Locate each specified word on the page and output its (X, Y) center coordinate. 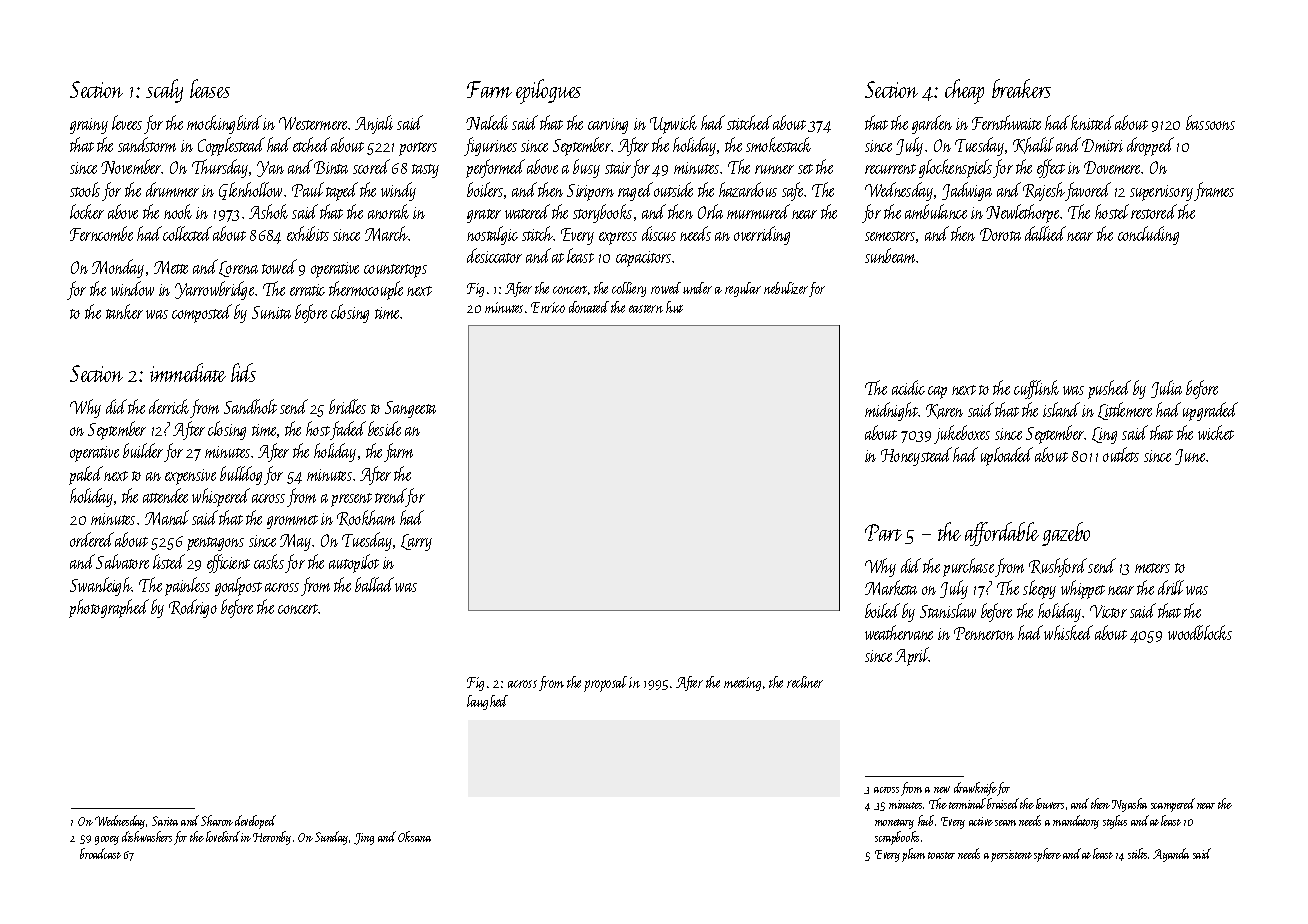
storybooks (602, 213)
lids (243, 372)
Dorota (1000, 234)
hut (674, 307)
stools (85, 189)
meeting (742, 684)
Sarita (165, 821)
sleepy (1039, 589)
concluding (1148, 235)
